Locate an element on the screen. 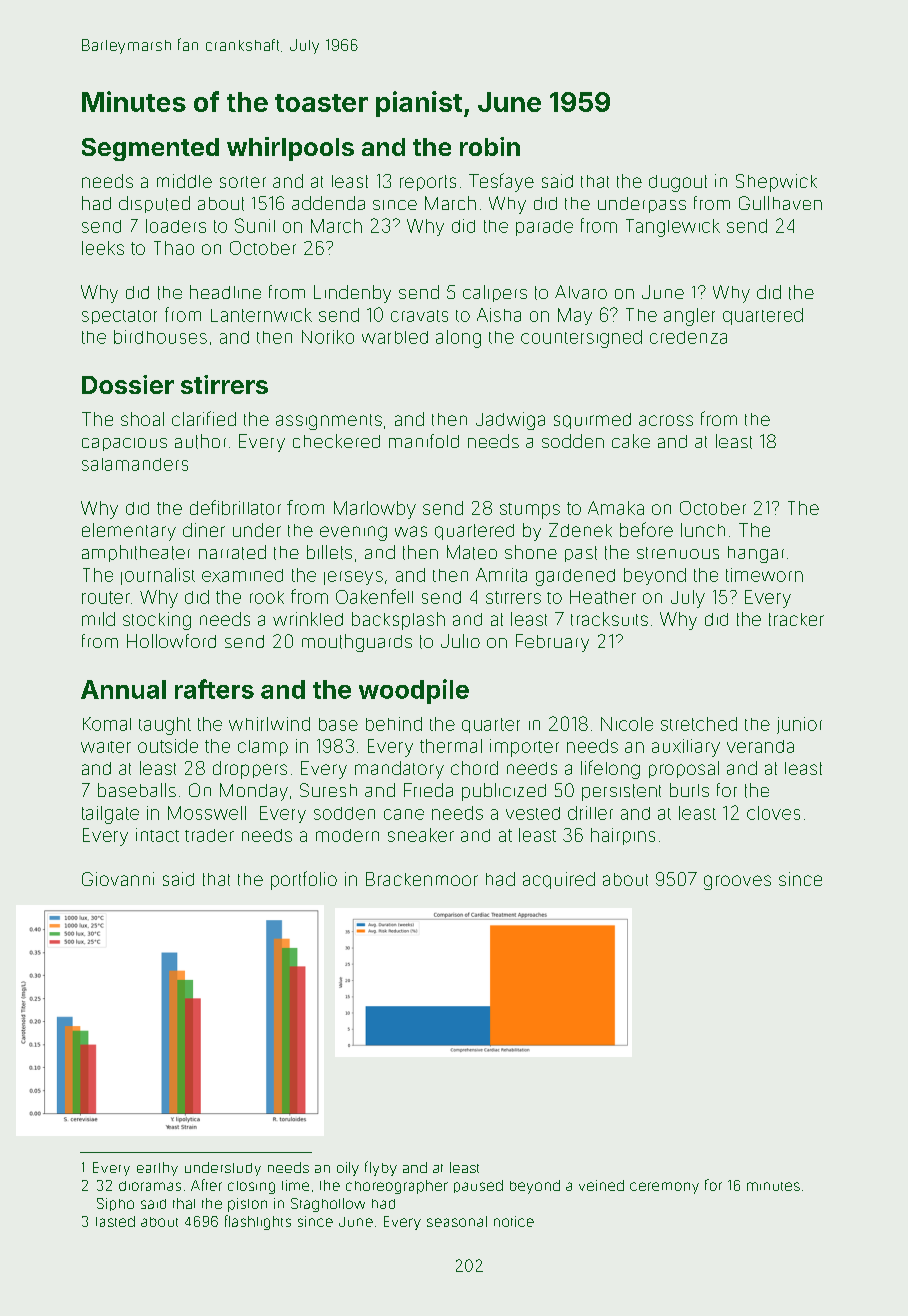 The height and width of the screenshot is (1316, 908). Shepwick is located at coordinates (776, 183).
